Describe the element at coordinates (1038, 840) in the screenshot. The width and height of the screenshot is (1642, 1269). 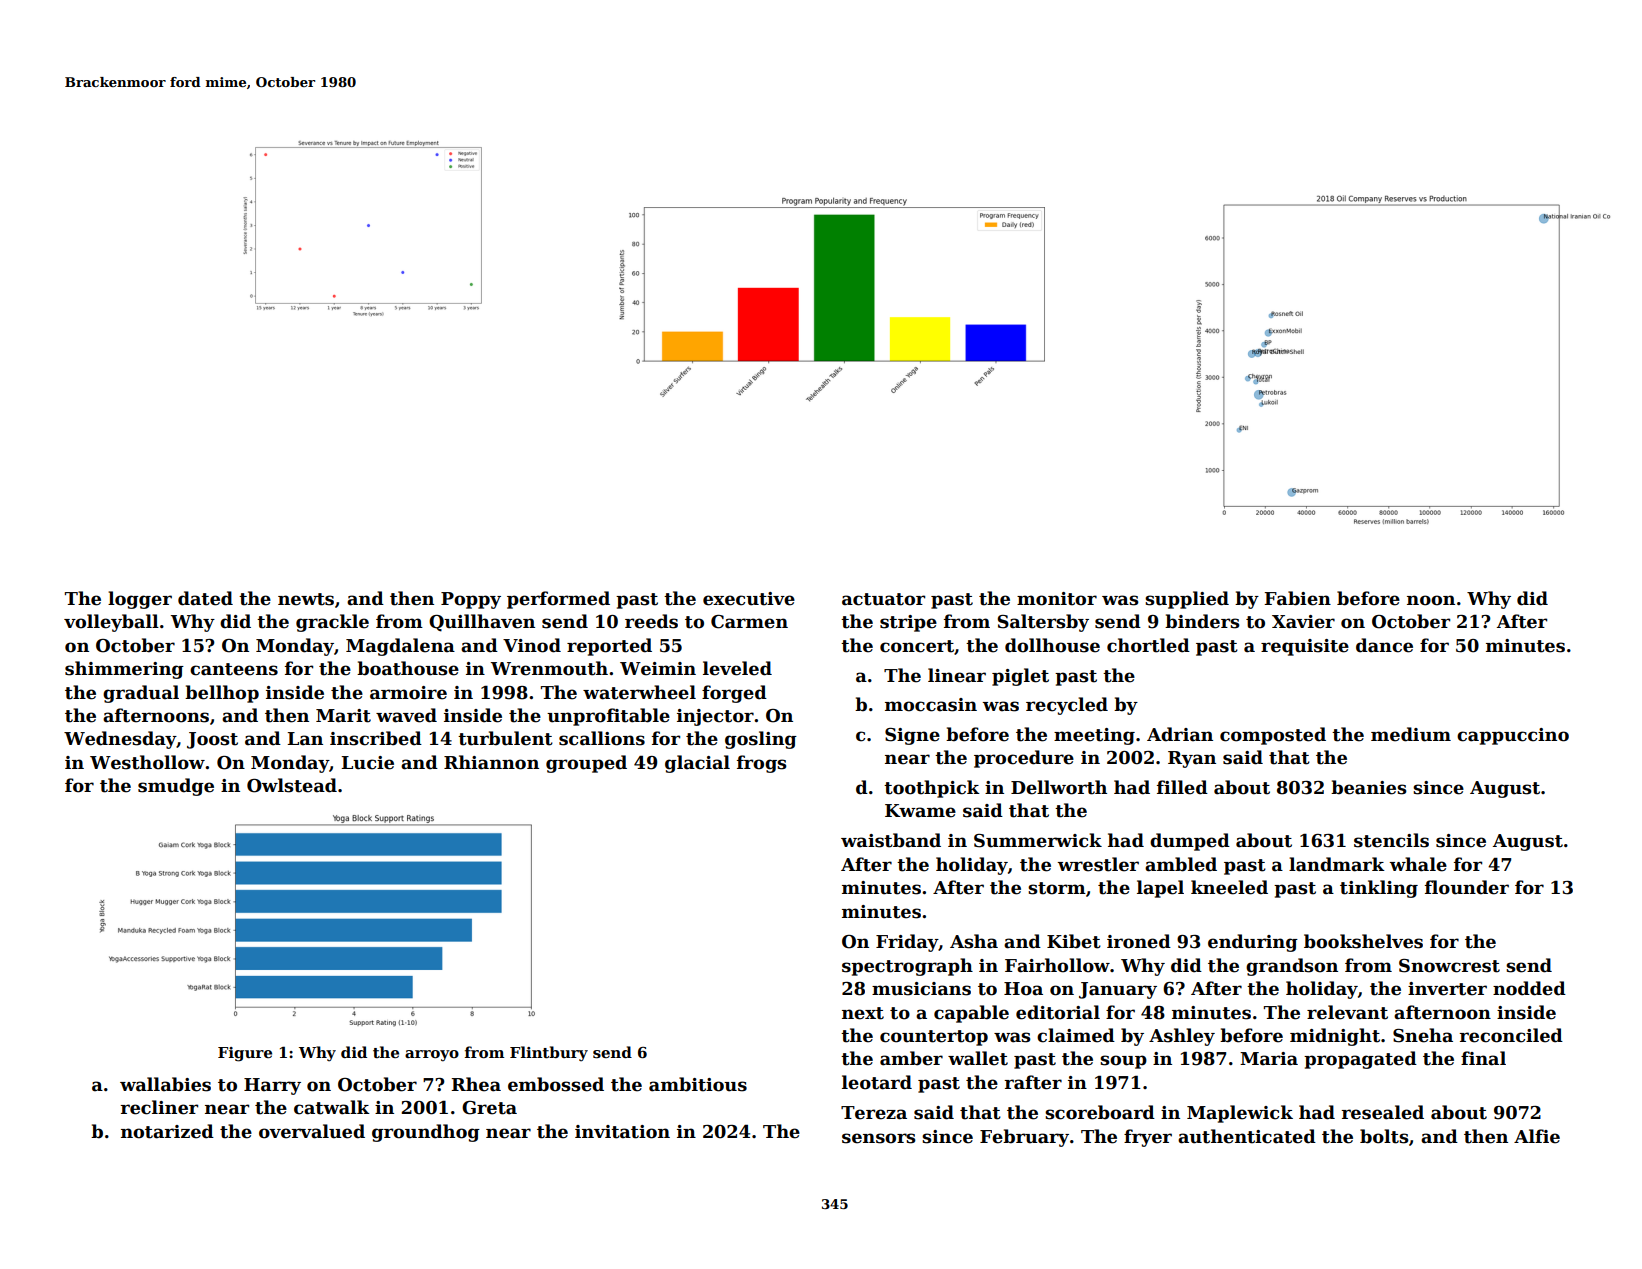
I see `Summerwick` at that location.
